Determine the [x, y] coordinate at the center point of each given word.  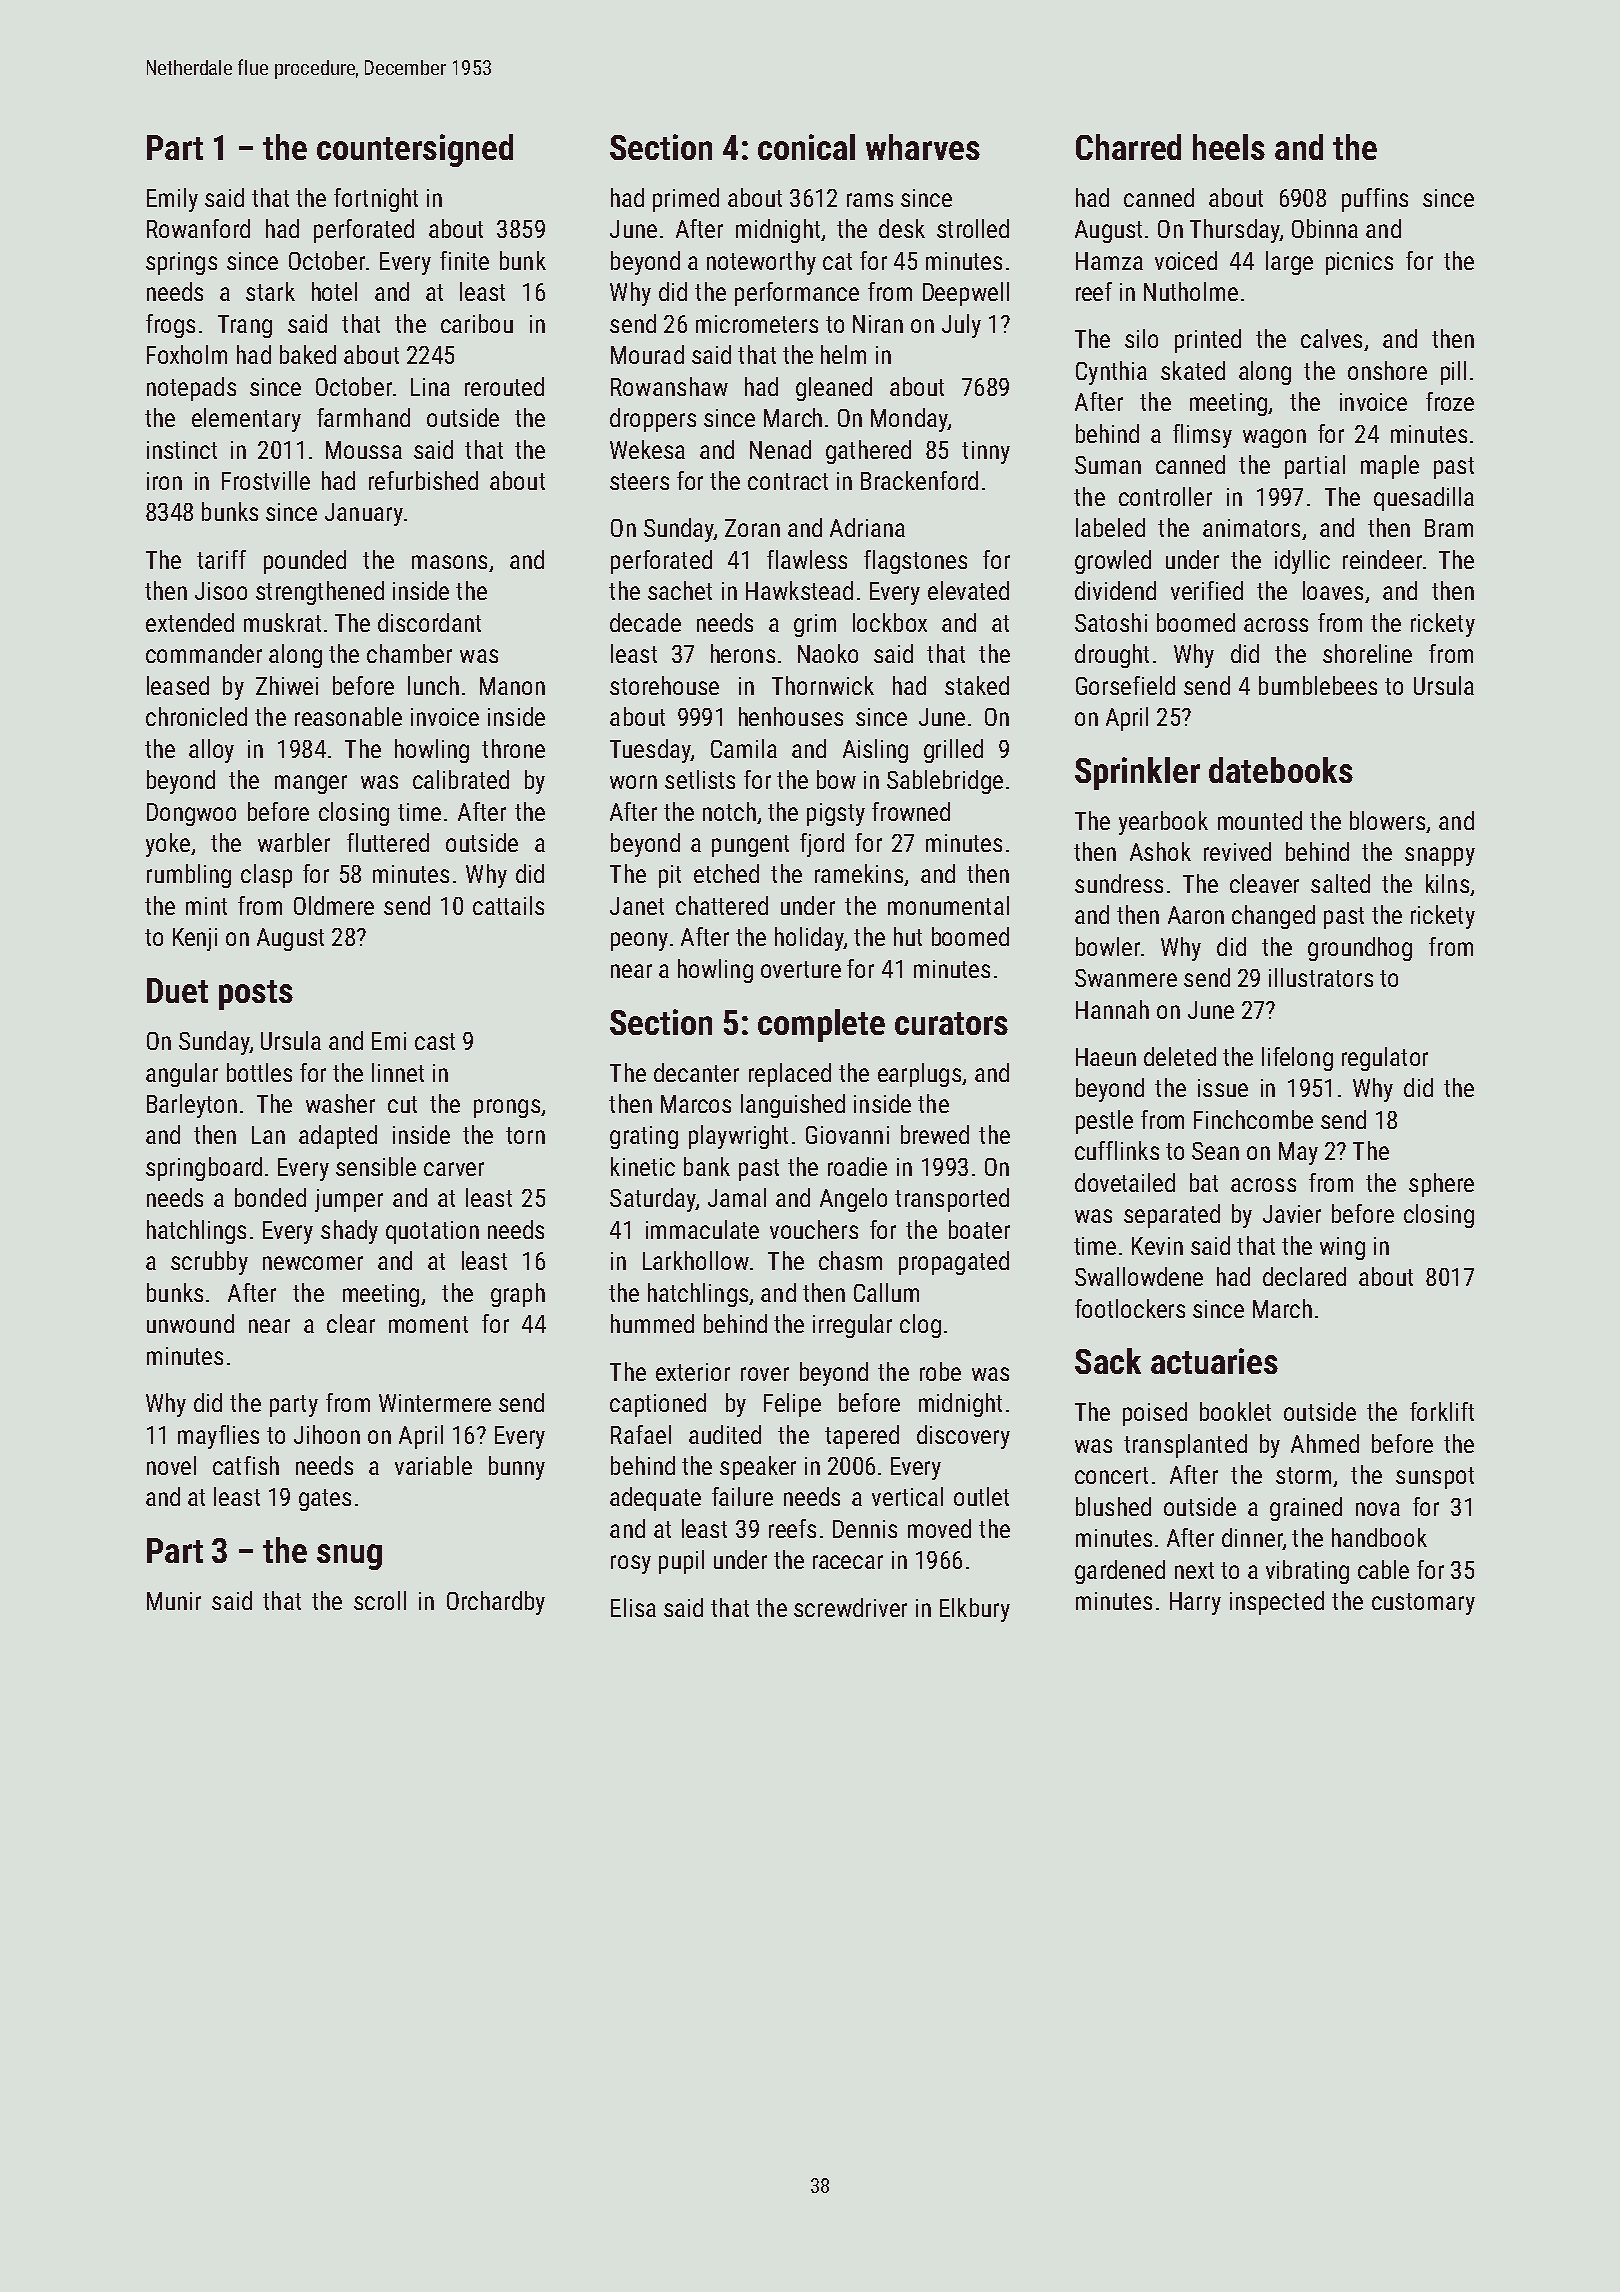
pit [670, 876]
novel [171, 1465]
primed [686, 200]
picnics [1359, 263]
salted [1340, 883]
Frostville [266, 480]
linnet [398, 1072]
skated [1193, 370]
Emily [172, 200]
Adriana [867, 527]
